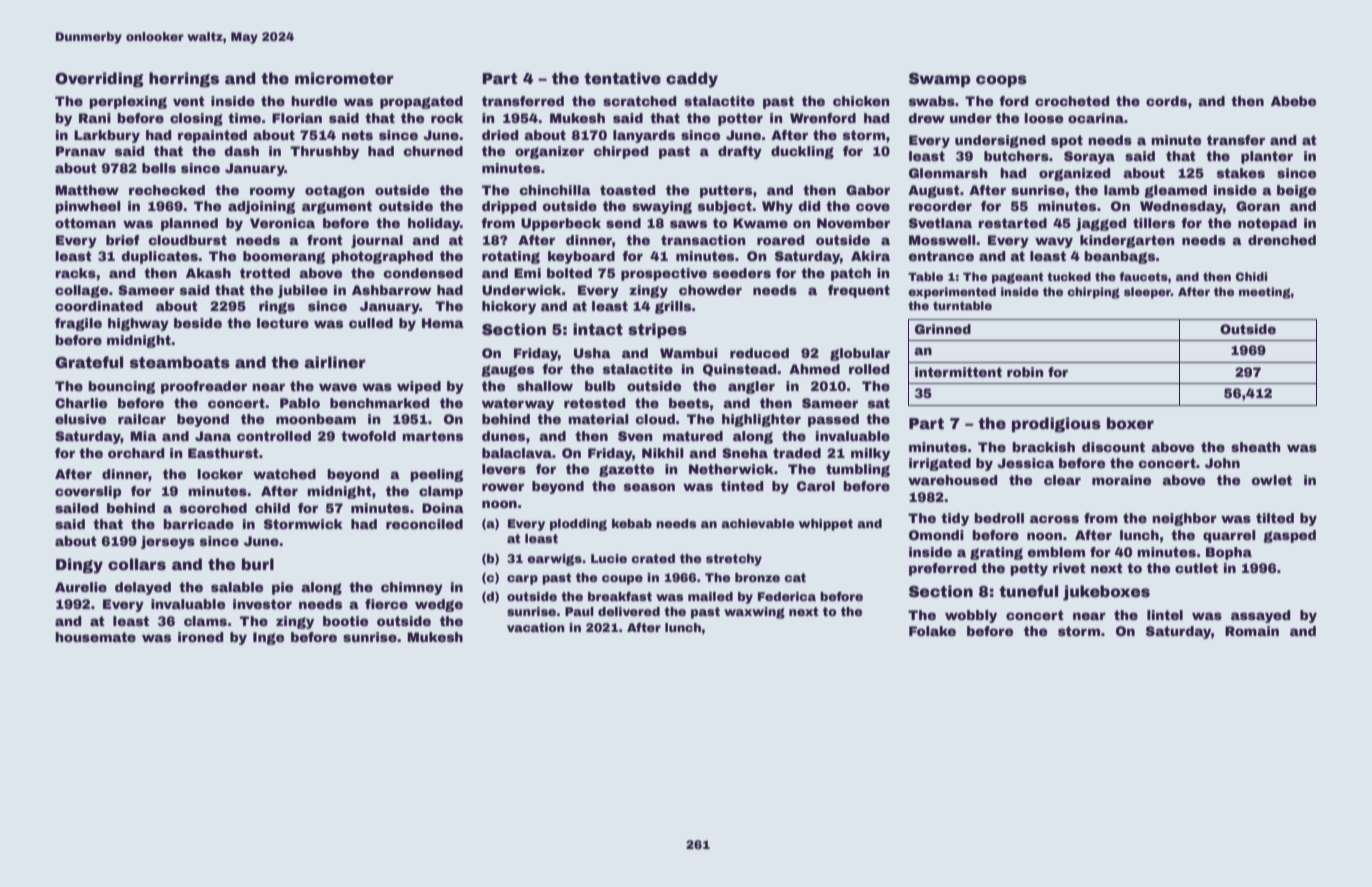  I want to click on meeting, so click(1265, 293).
